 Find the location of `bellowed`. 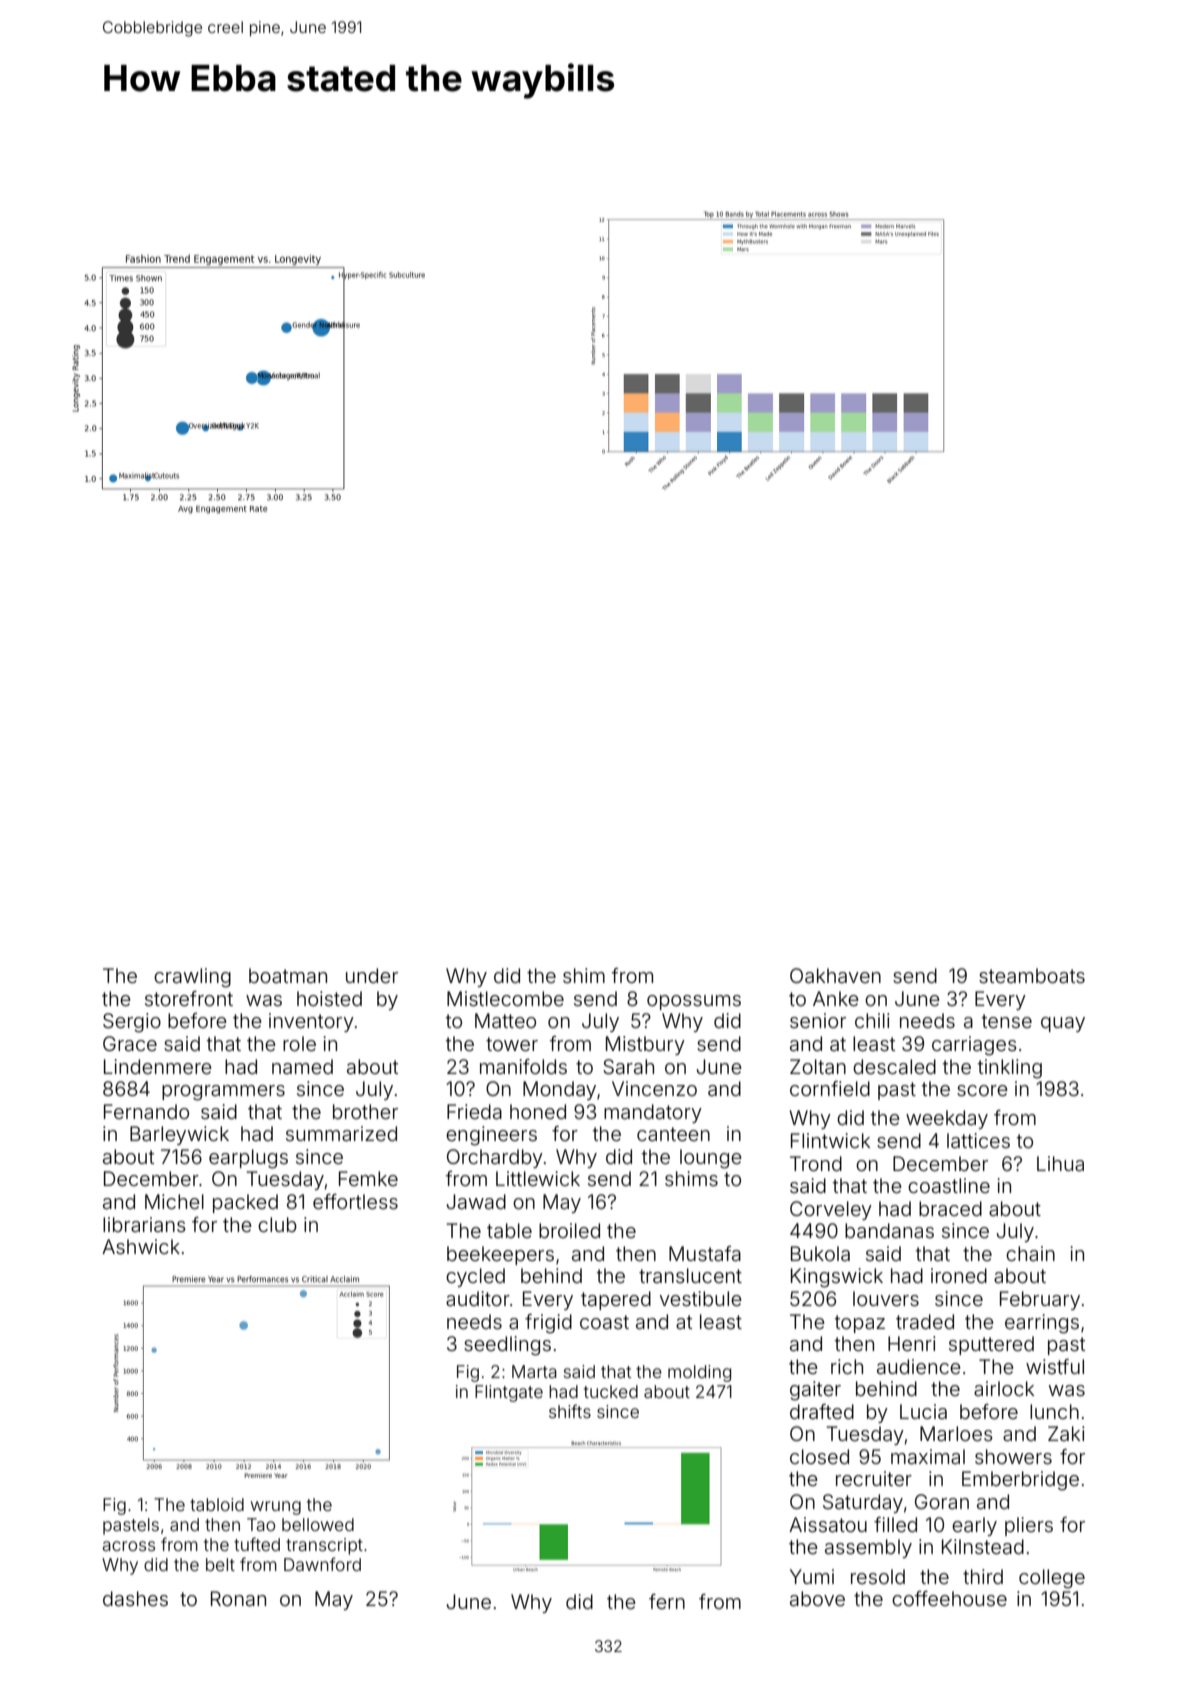

bellowed is located at coordinates (318, 1524).
